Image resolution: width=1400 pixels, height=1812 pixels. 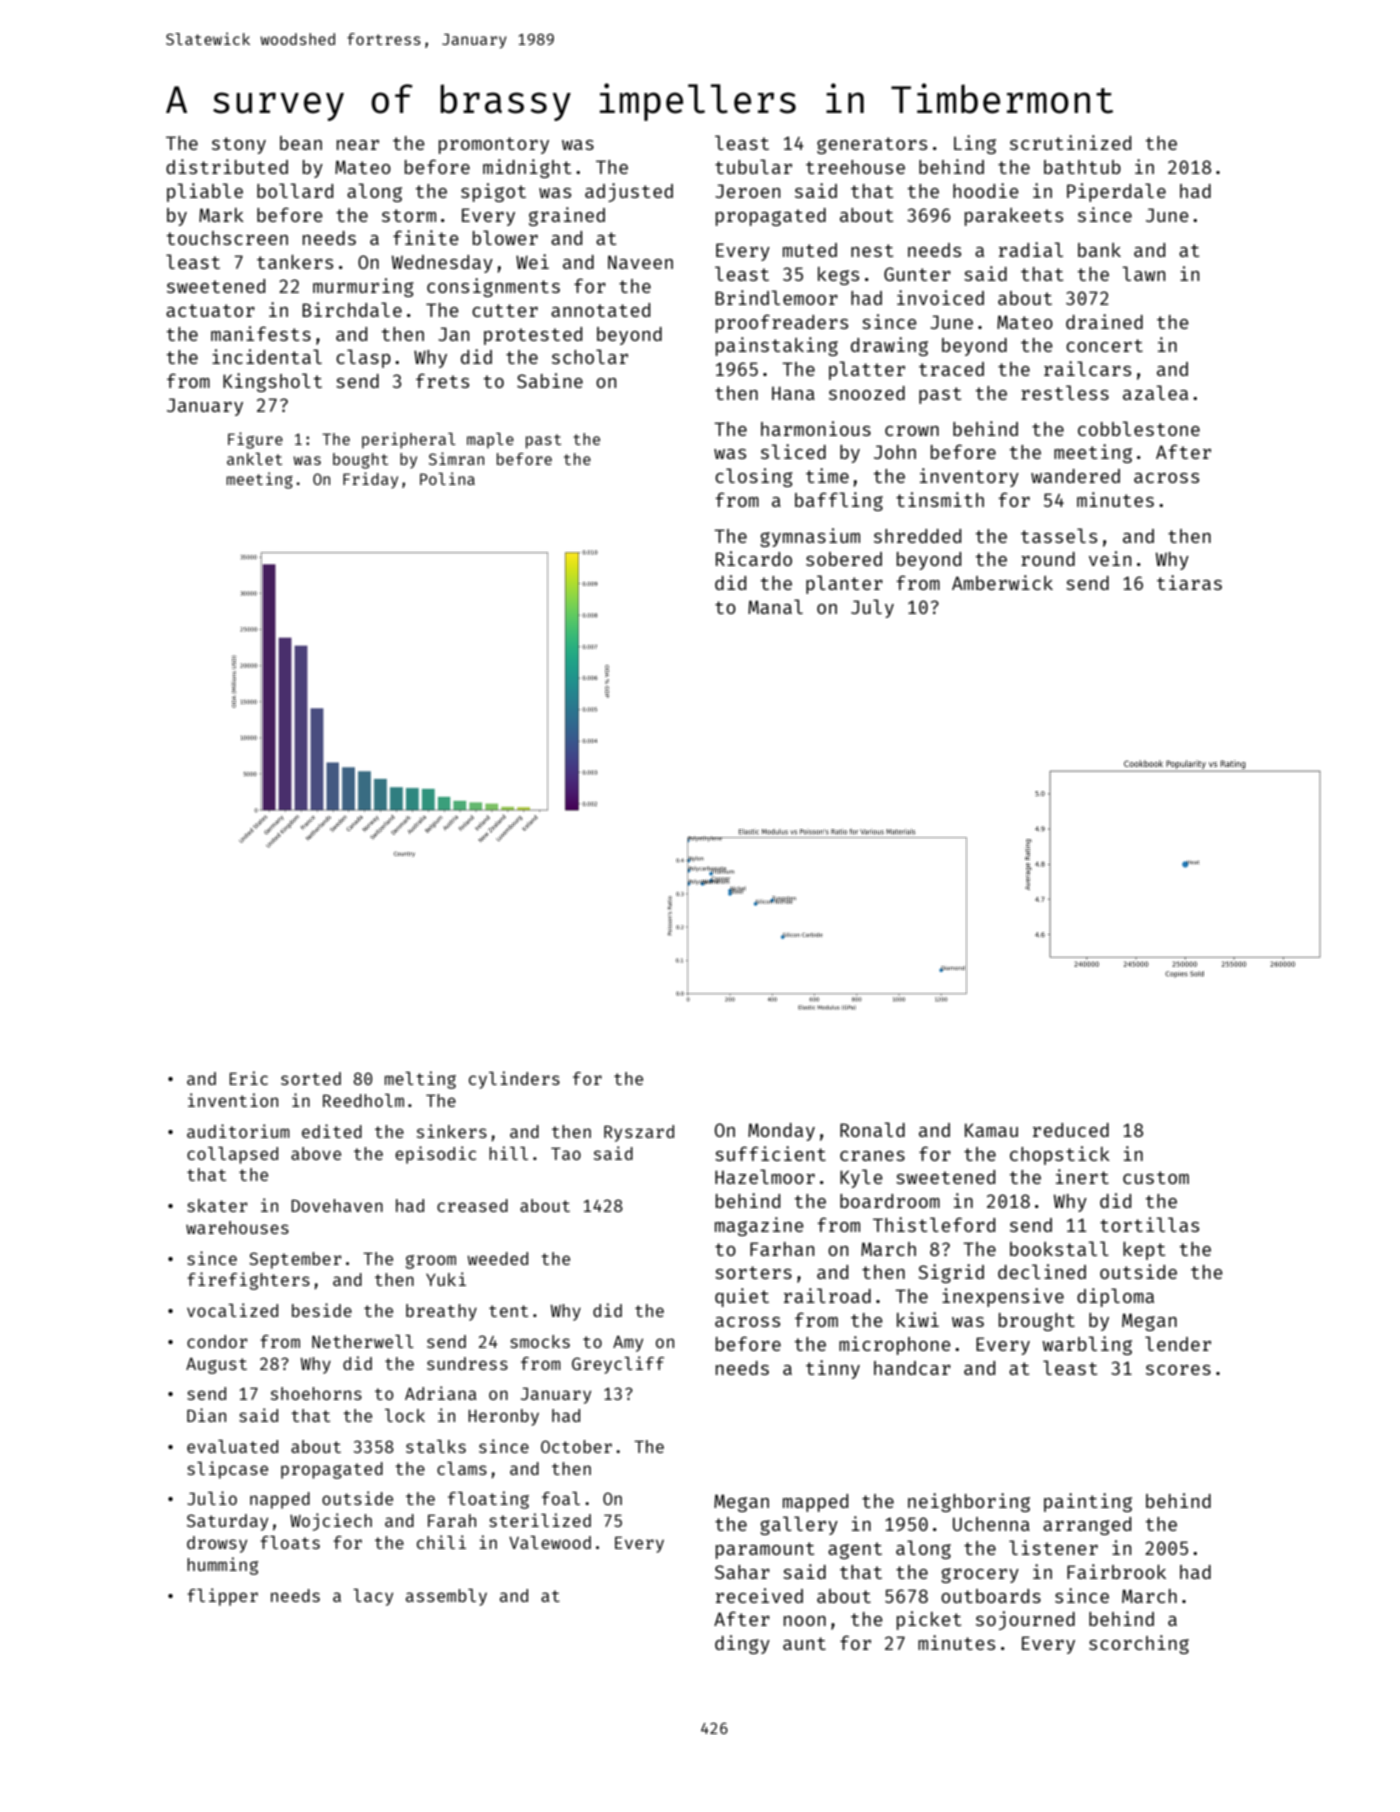 What do you see at coordinates (316, 1393) in the screenshot?
I see `shoehorns` at bounding box center [316, 1393].
